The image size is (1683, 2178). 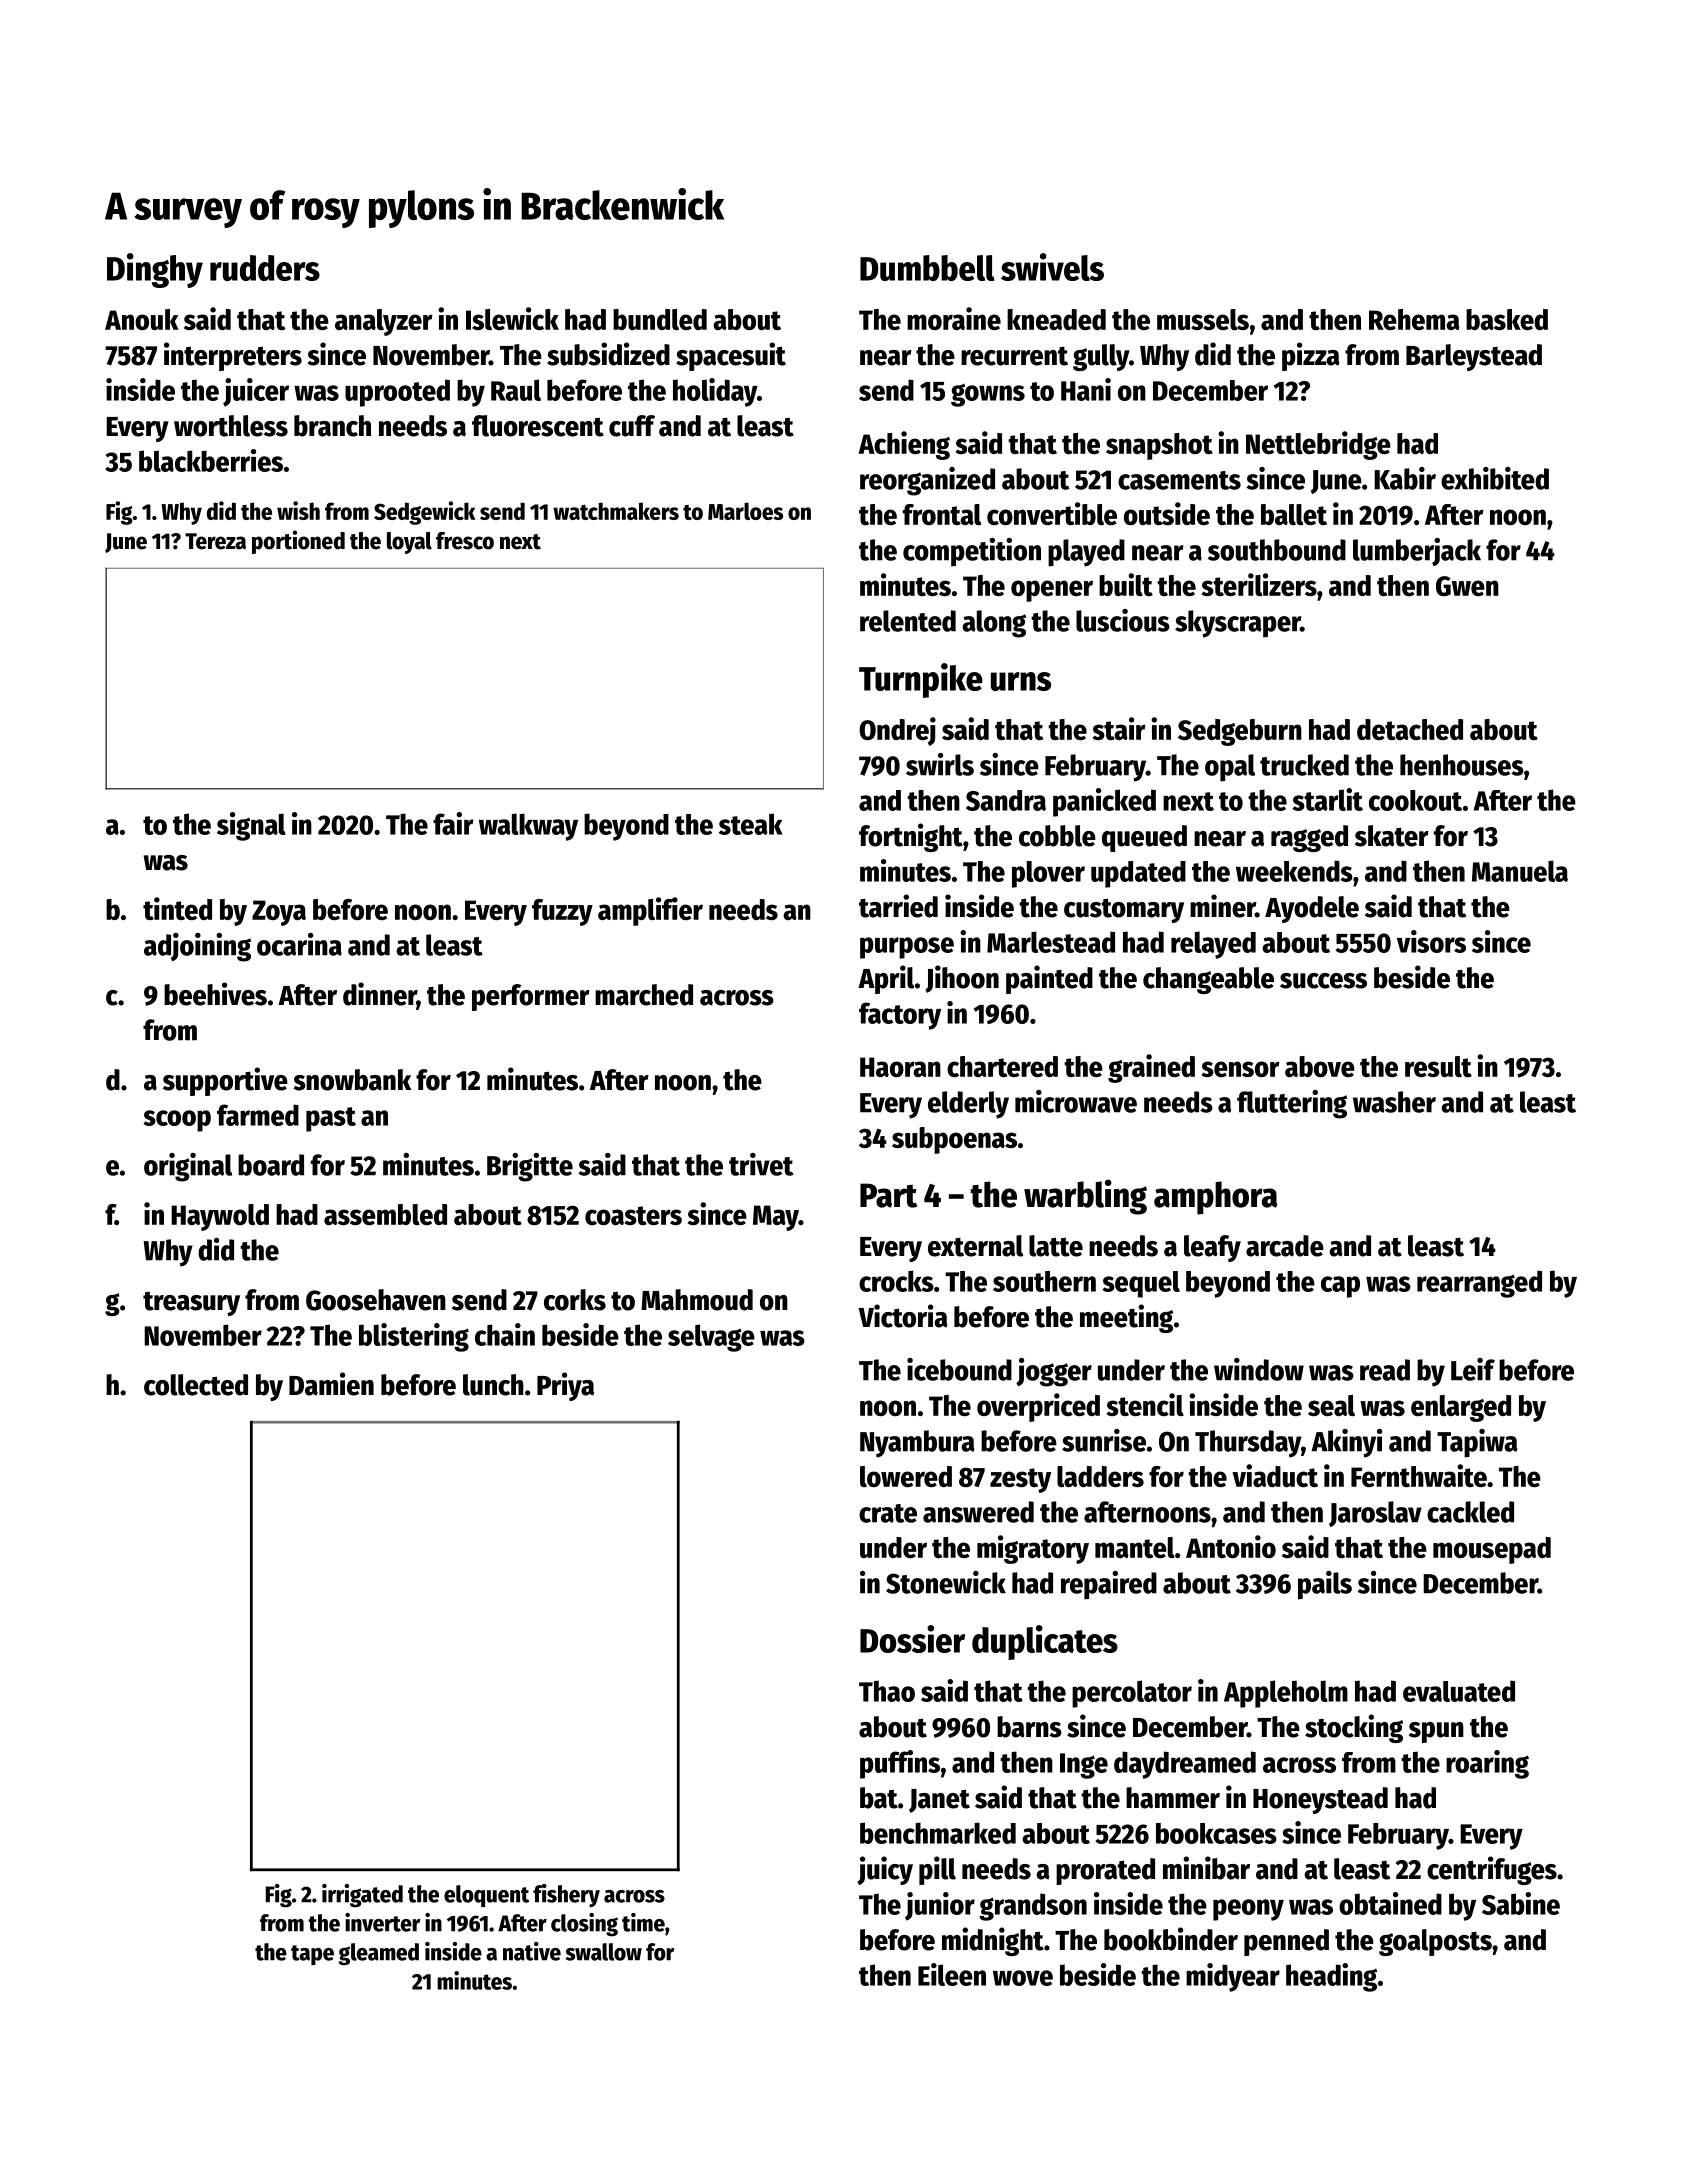 I want to click on wish, so click(x=298, y=510).
